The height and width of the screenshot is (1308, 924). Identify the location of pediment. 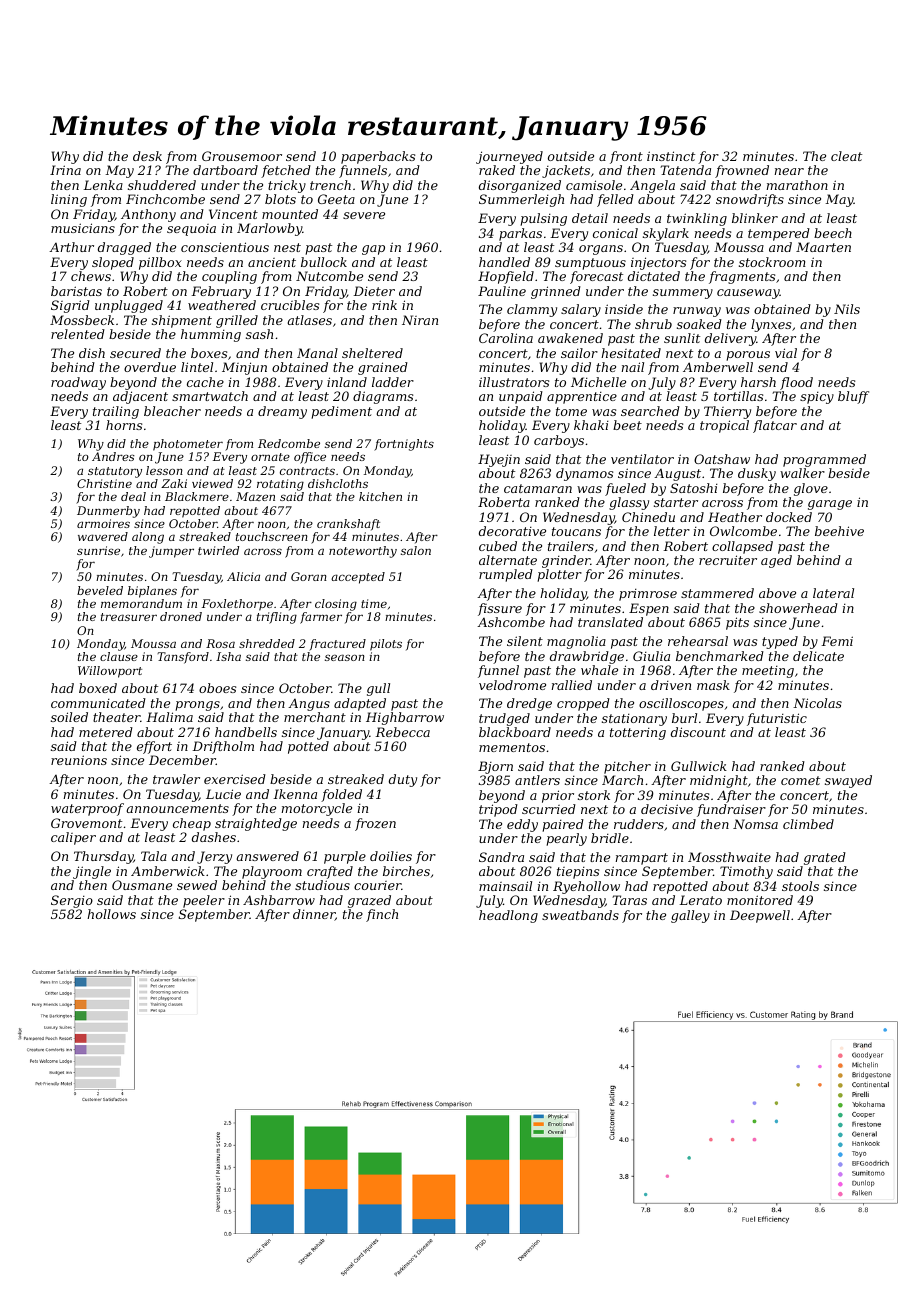
(341, 412).
